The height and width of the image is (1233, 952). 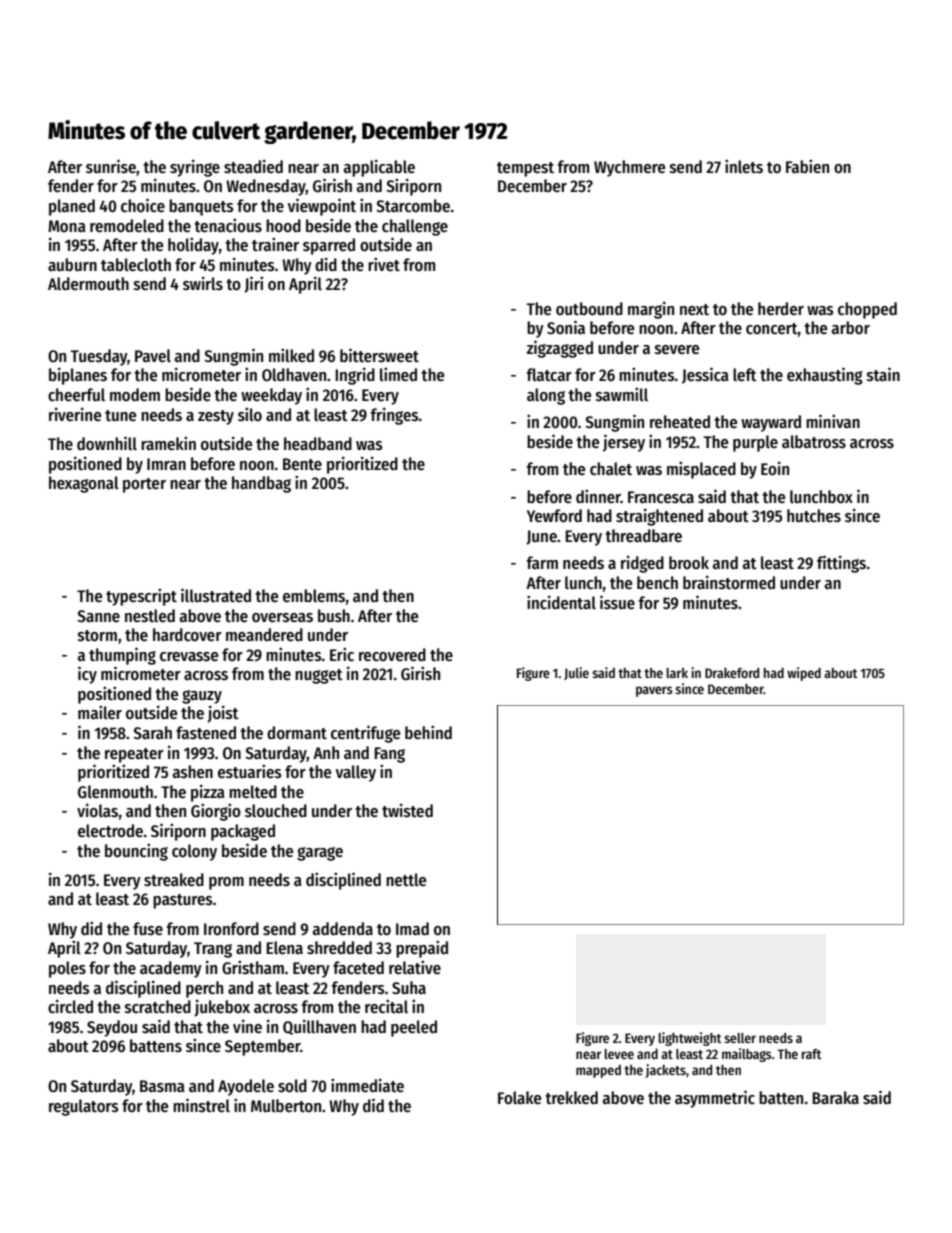 What do you see at coordinates (804, 674) in the image?
I see `wiped` at bounding box center [804, 674].
